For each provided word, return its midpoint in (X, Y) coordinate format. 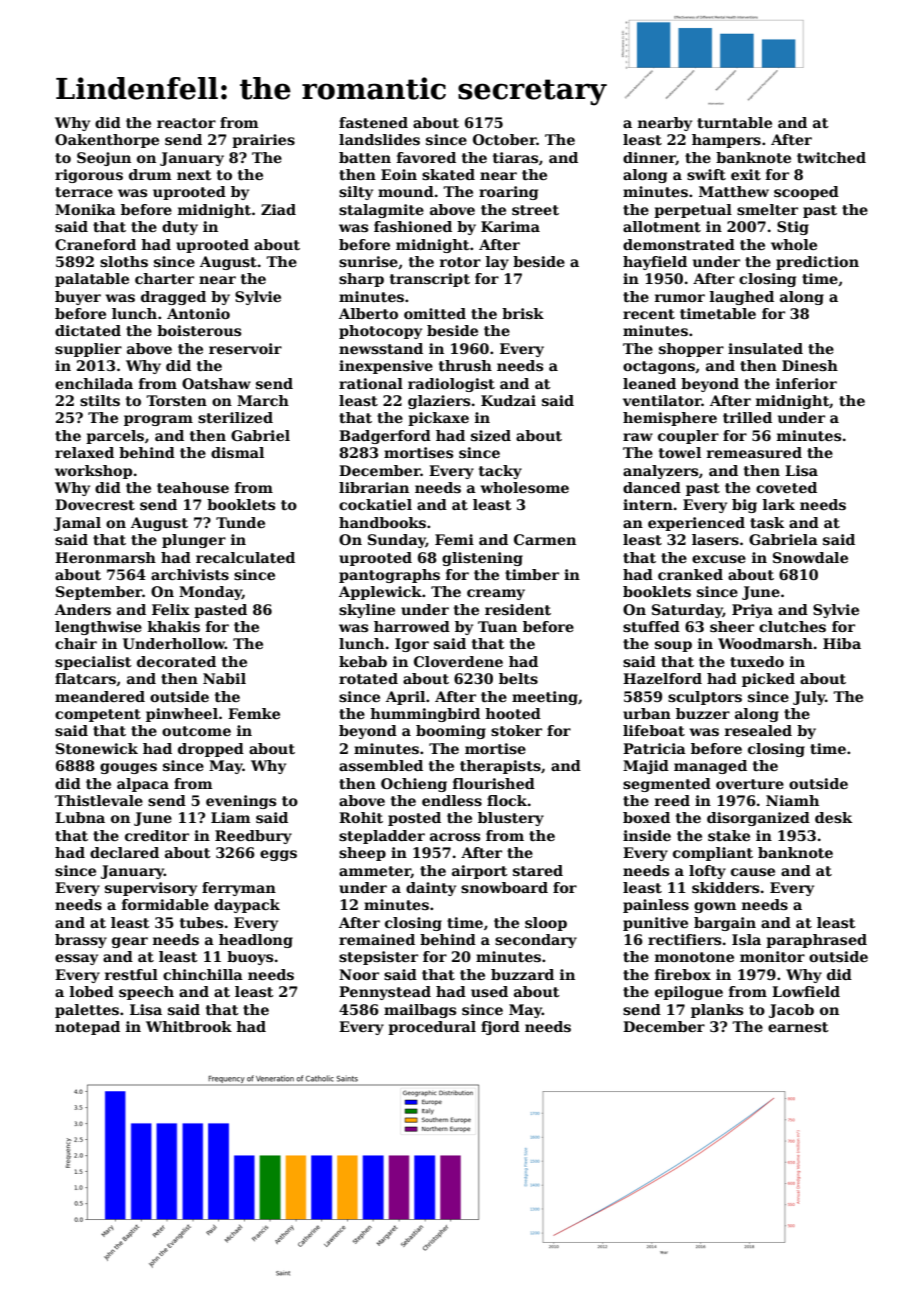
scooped (806, 193)
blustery (511, 819)
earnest (798, 1027)
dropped (211, 750)
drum (150, 174)
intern (648, 504)
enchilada (94, 383)
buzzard (522, 974)
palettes (87, 1011)
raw (638, 437)
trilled (747, 417)
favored (426, 157)
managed (710, 767)
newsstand (381, 348)
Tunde (240, 522)
